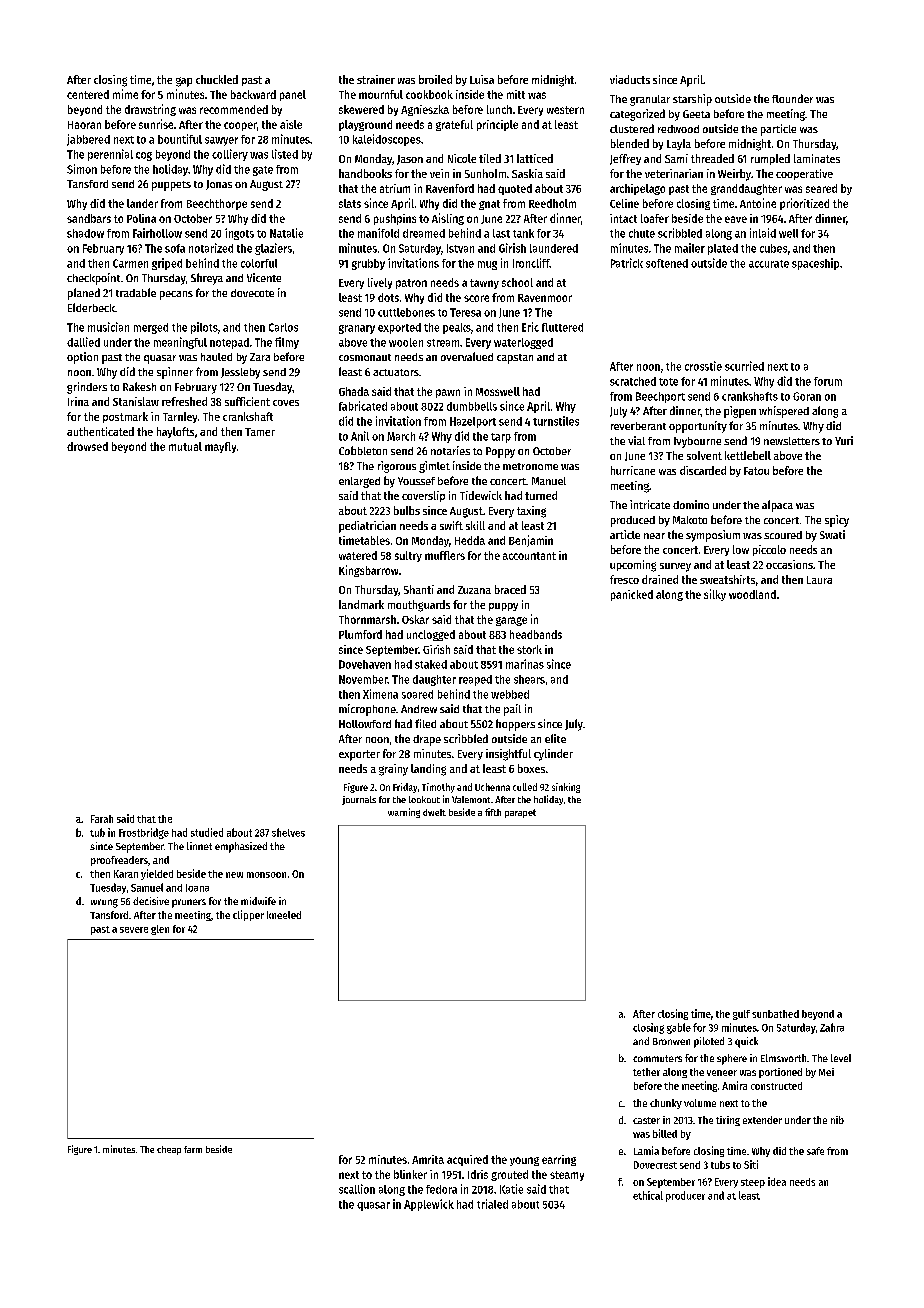  What do you see at coordinates (169, 1150) in the document?
I see `cheap` at bounding box center [169, 1150].
